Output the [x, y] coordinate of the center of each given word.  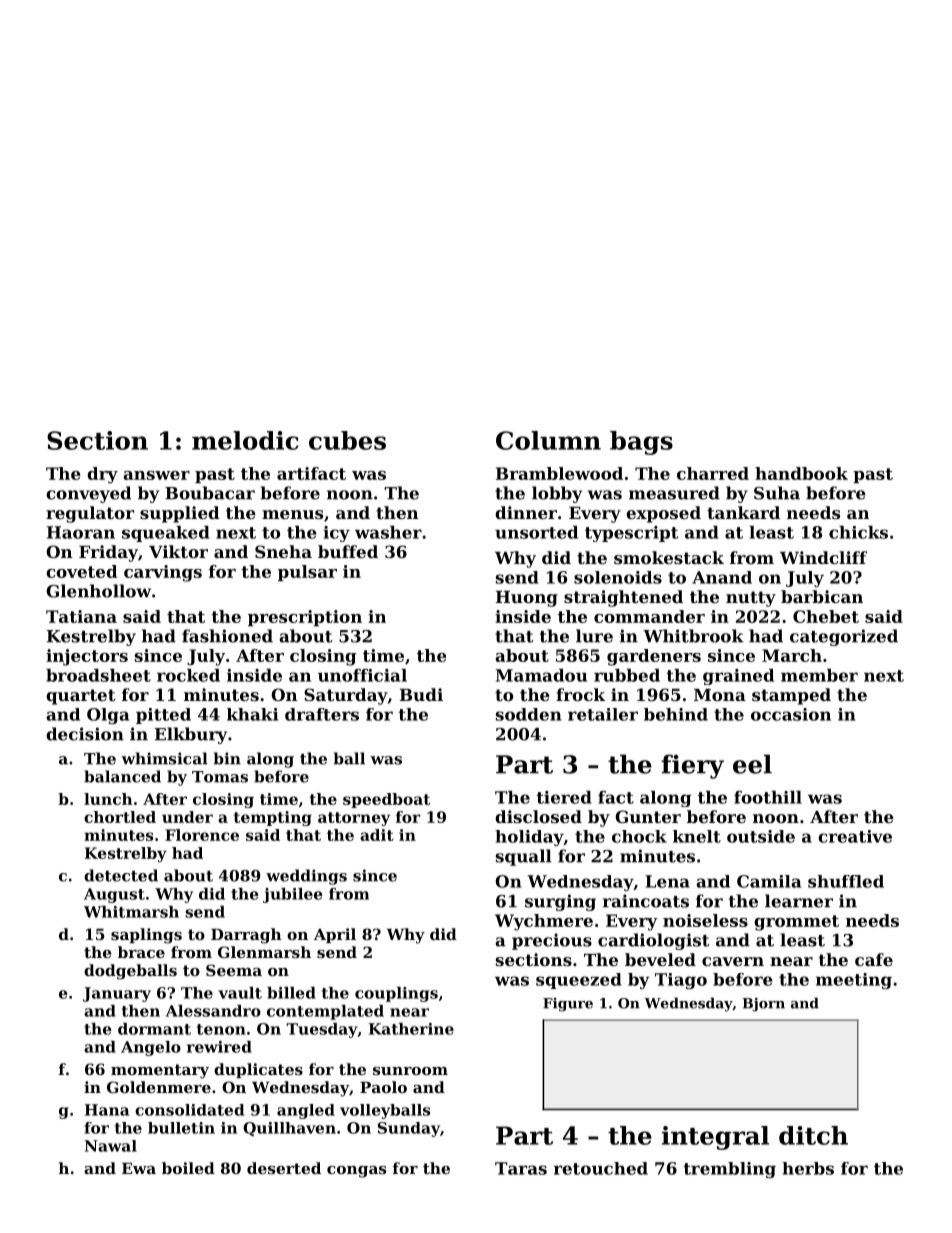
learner [799, 901]
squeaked [166, 534]
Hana [107, 1110]
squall [524, 857]
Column [548, 440]
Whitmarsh [131, 912]
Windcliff [823, 557]
